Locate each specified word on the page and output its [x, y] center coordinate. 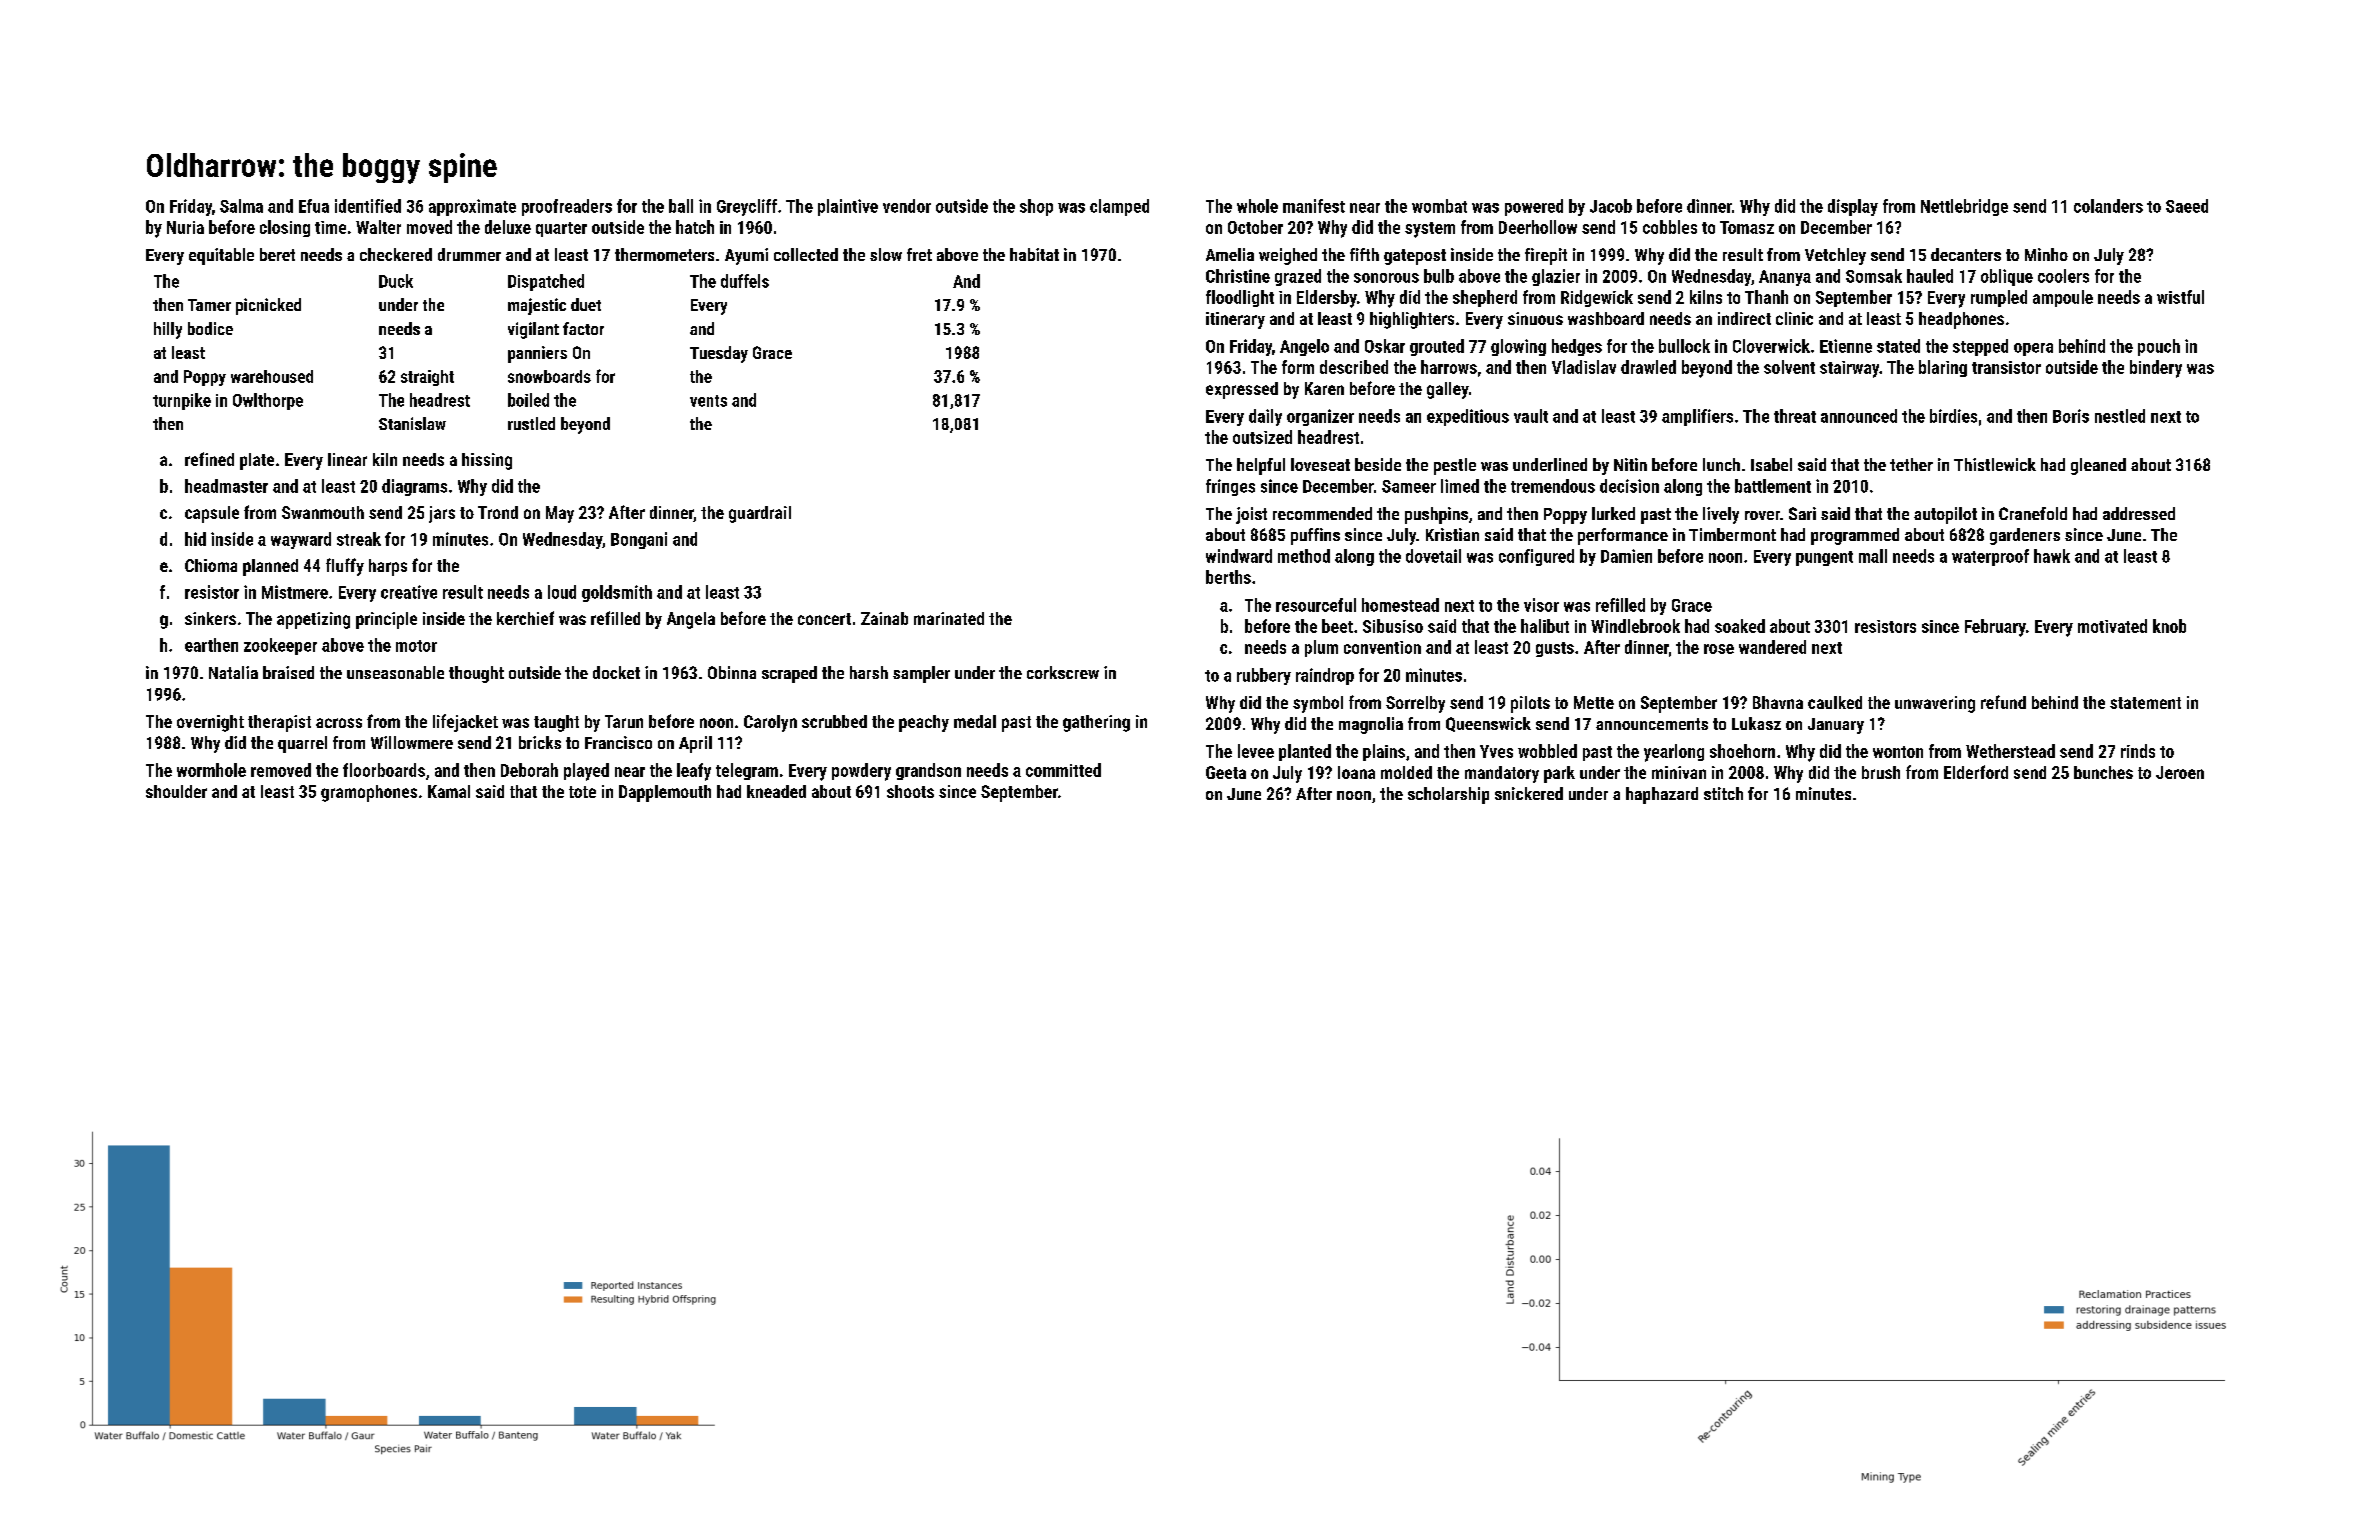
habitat [1034, 254]
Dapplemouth [665, 793]
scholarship [1448, 795]
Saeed [2187, 206]
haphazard [1662, 795]
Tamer [209, 305]
